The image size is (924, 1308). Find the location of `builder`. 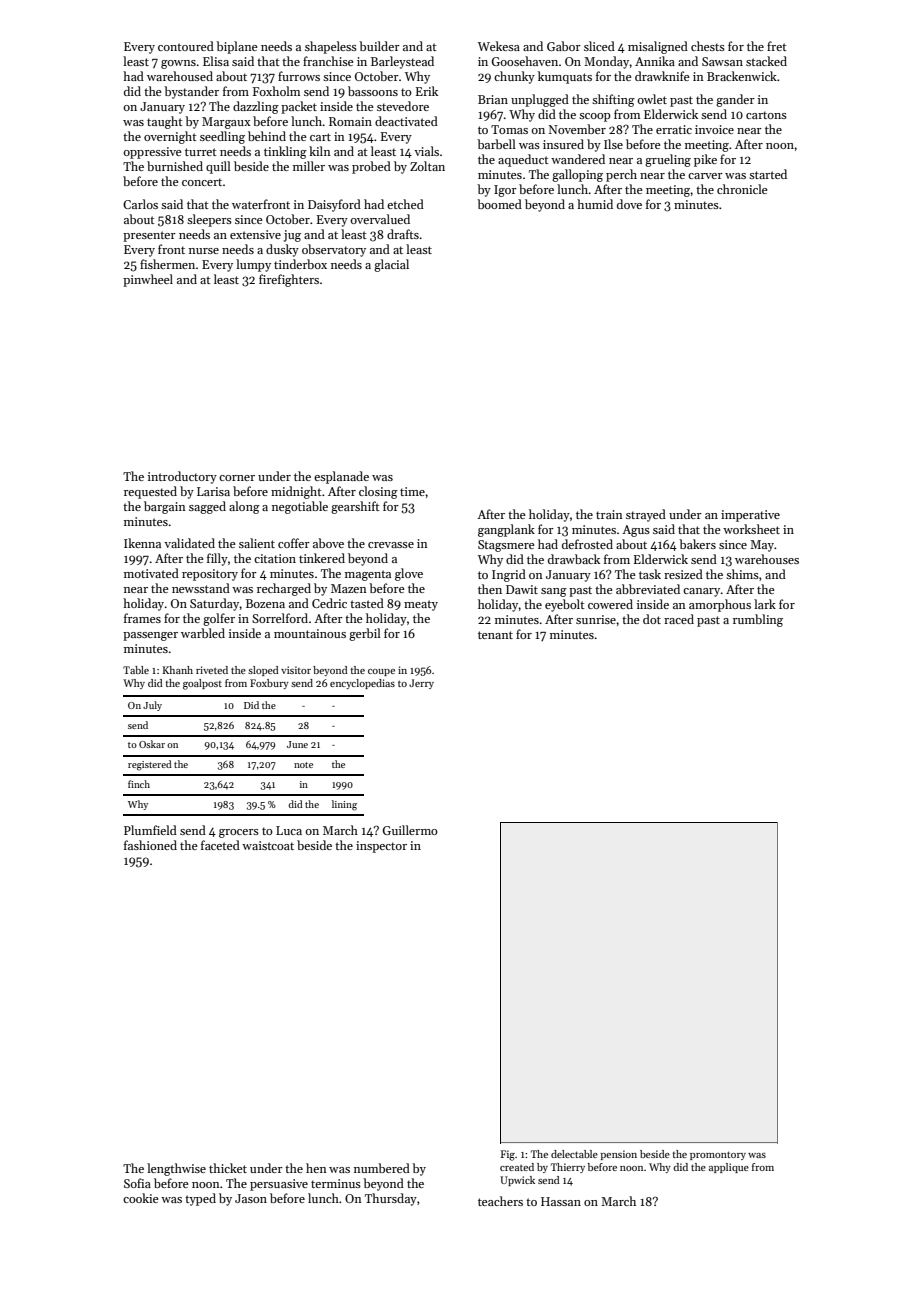

builder is located at coordinates (379, 46).
